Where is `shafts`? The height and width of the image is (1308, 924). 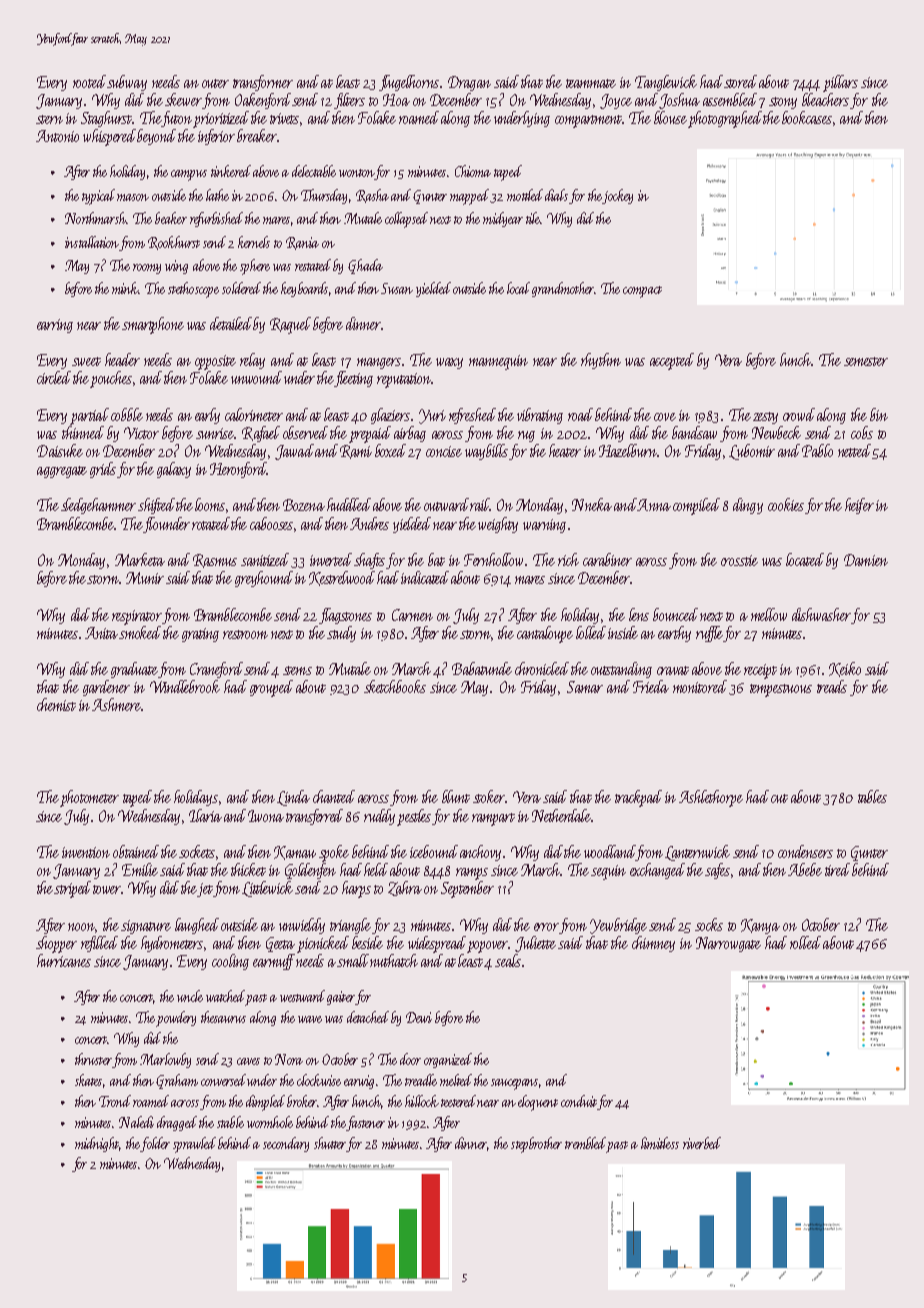
shafts is located at coordinates (369, 561).
